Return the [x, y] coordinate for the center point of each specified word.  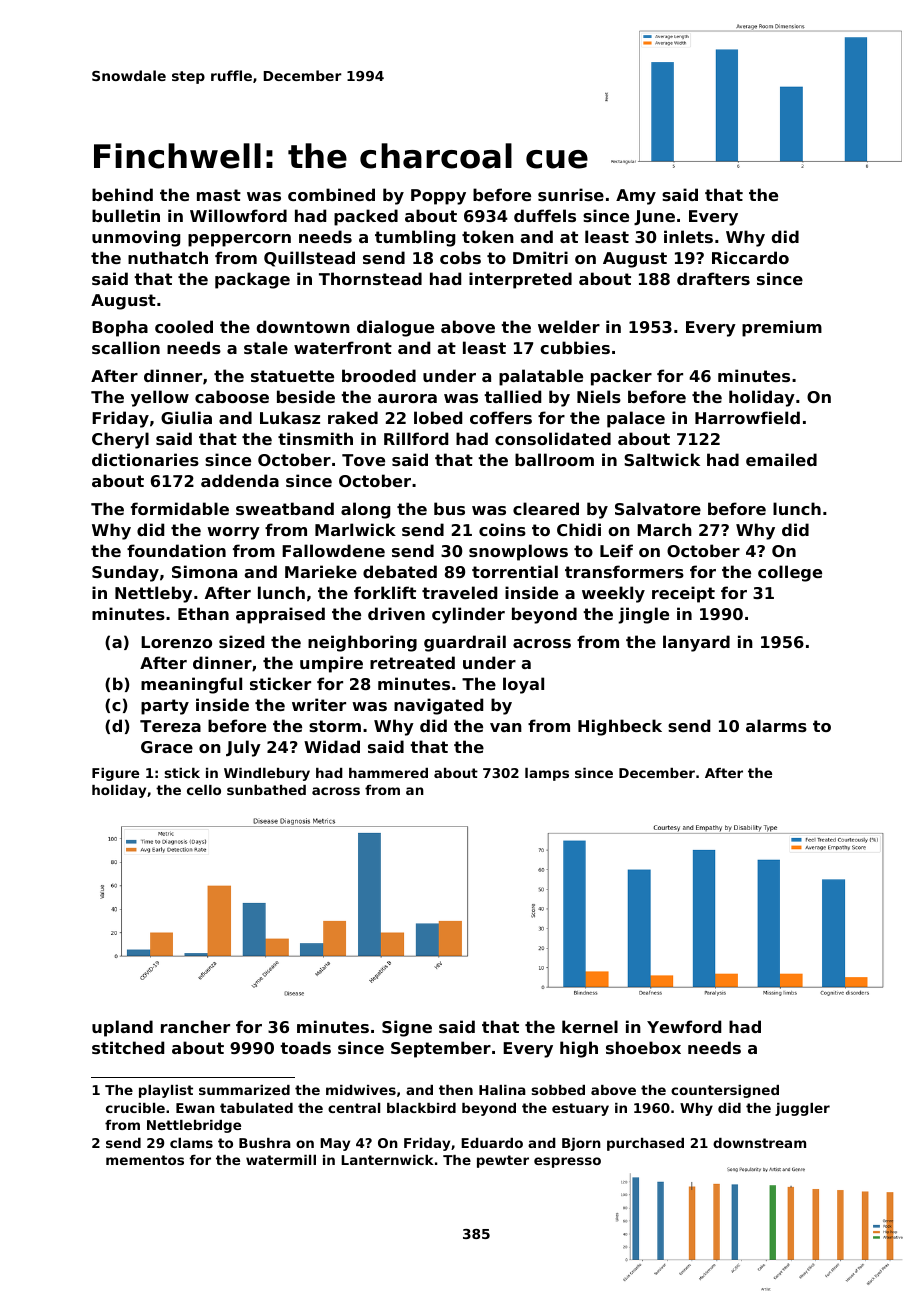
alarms [776, 725]
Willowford [238, 215]
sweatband [285, 508]
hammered [388, 773]
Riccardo [750, 257]
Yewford [684, 1026]
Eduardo [492, 1143]
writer [319, 704]
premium [782, 328]
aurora [407, 398]
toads [305, 1047]
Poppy [438, 197]
